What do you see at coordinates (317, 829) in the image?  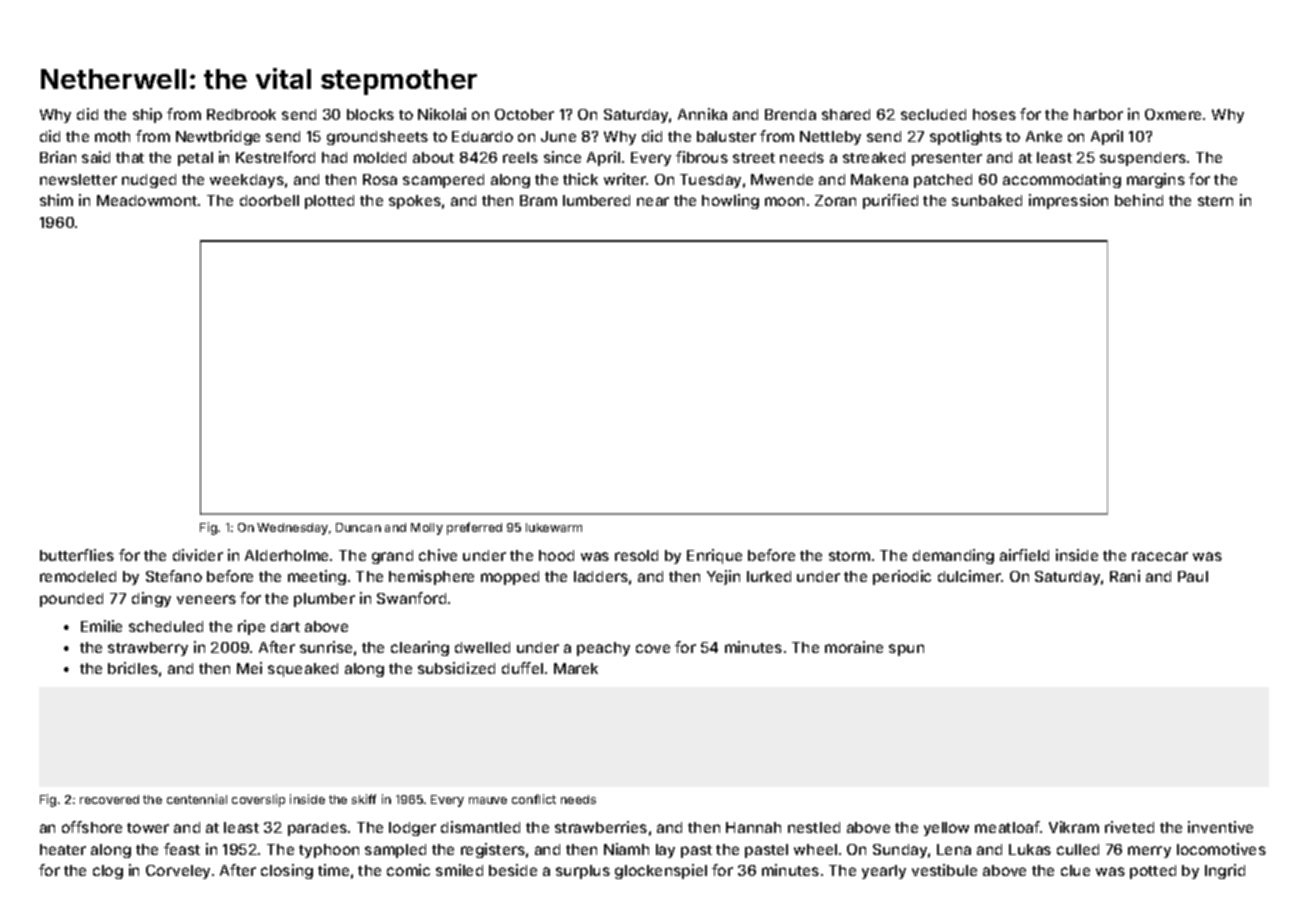 I see `parades` at bounding box center [317, 829].
